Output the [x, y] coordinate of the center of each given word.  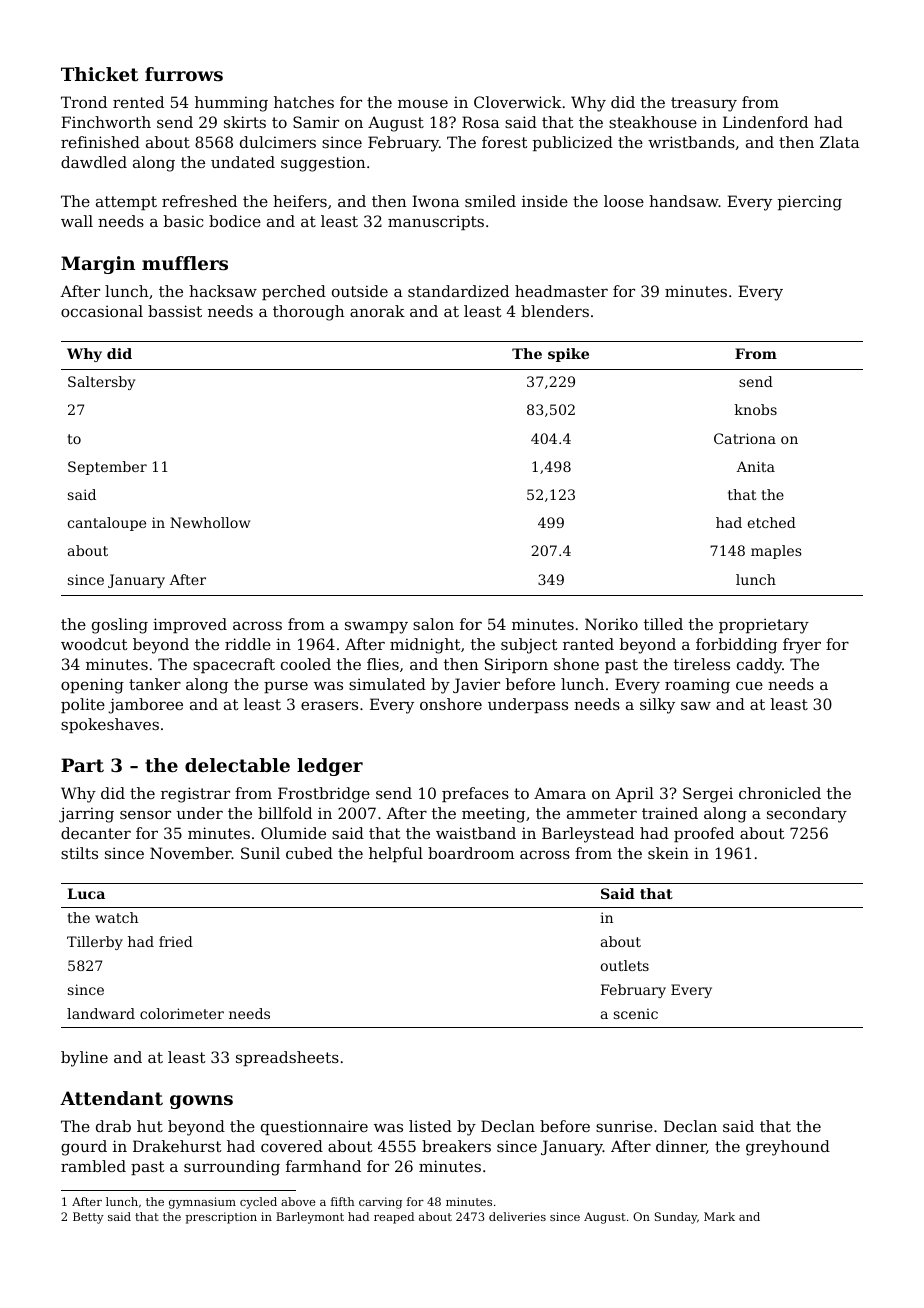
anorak [377, 311]
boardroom [471, 853]
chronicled [780, 793]
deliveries [517, 1216]
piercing [810, 203]
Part [82, 765]
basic [183, 221]
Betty [88, 1218]
